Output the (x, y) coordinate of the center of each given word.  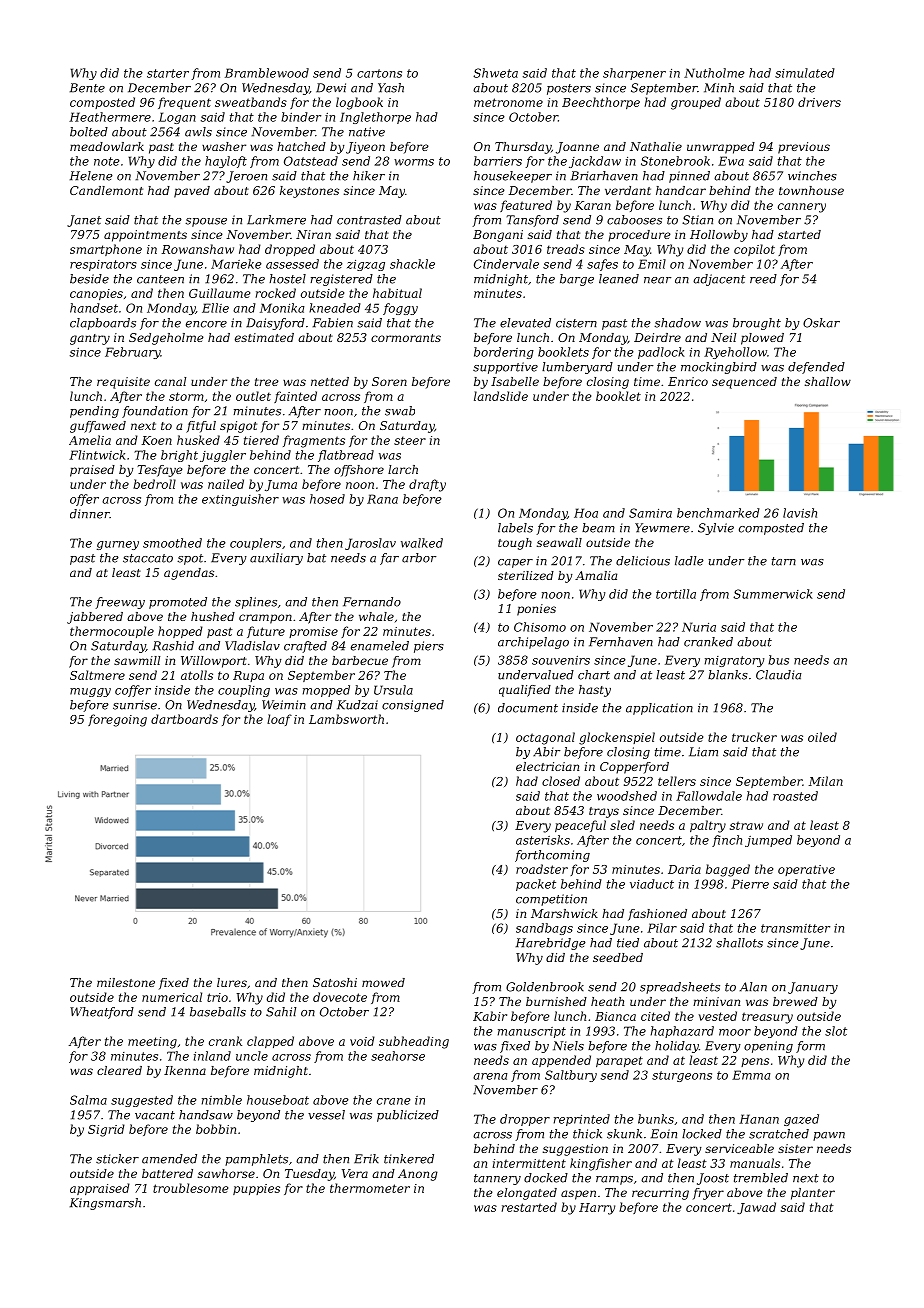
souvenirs (561, 660)
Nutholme (714, 73)
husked (198, 440)
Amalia (596, 575)
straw (746, 825)
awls (198, 132)
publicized (408, 1116)
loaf (279, 720)
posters (569, 89)
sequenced (744, 383)
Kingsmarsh (105, 1204)
